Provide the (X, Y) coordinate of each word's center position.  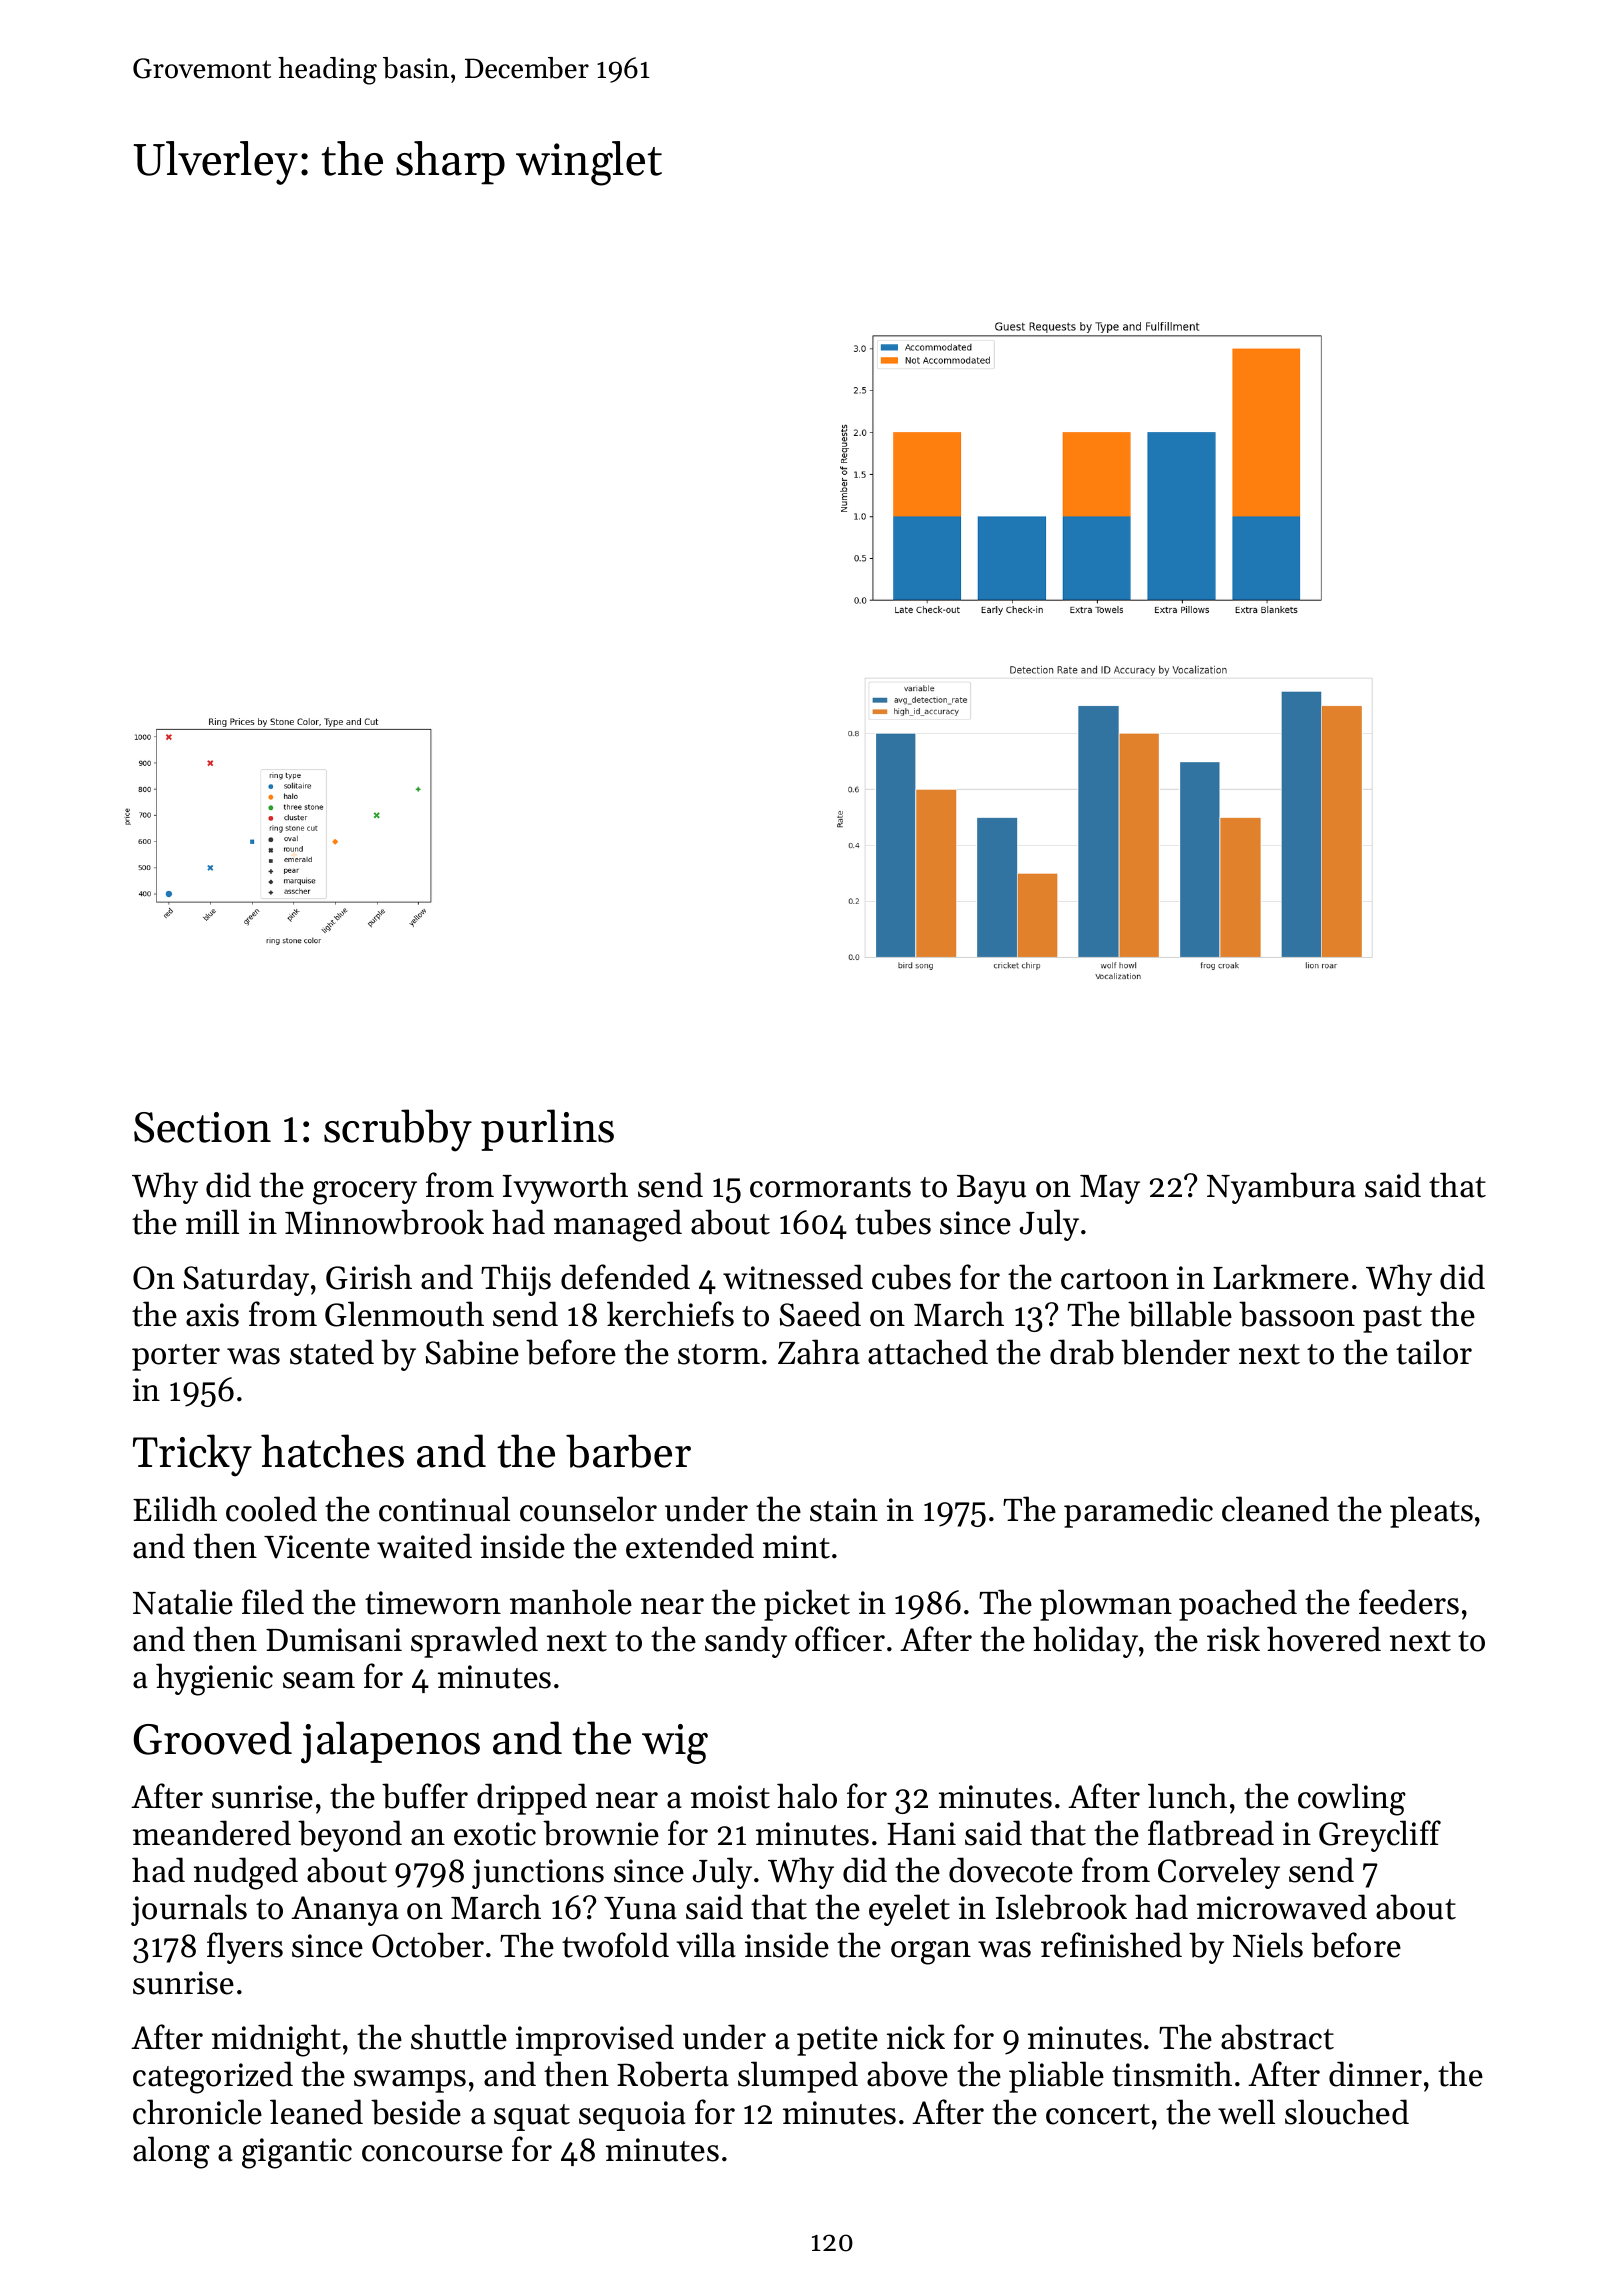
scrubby (398, 1130)
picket (807, 1605)
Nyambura (1281, 1188)
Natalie (183, 1602)
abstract (1277, 2037)
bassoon (1297, 1314)
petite (837, 2041)
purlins (547, 1130)
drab (1082, 1352)
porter (176, 1357)
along (171, 2152)
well (1246, 2112)
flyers (245, 1948)
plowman (1106, 1605)
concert (1098, 2114)
